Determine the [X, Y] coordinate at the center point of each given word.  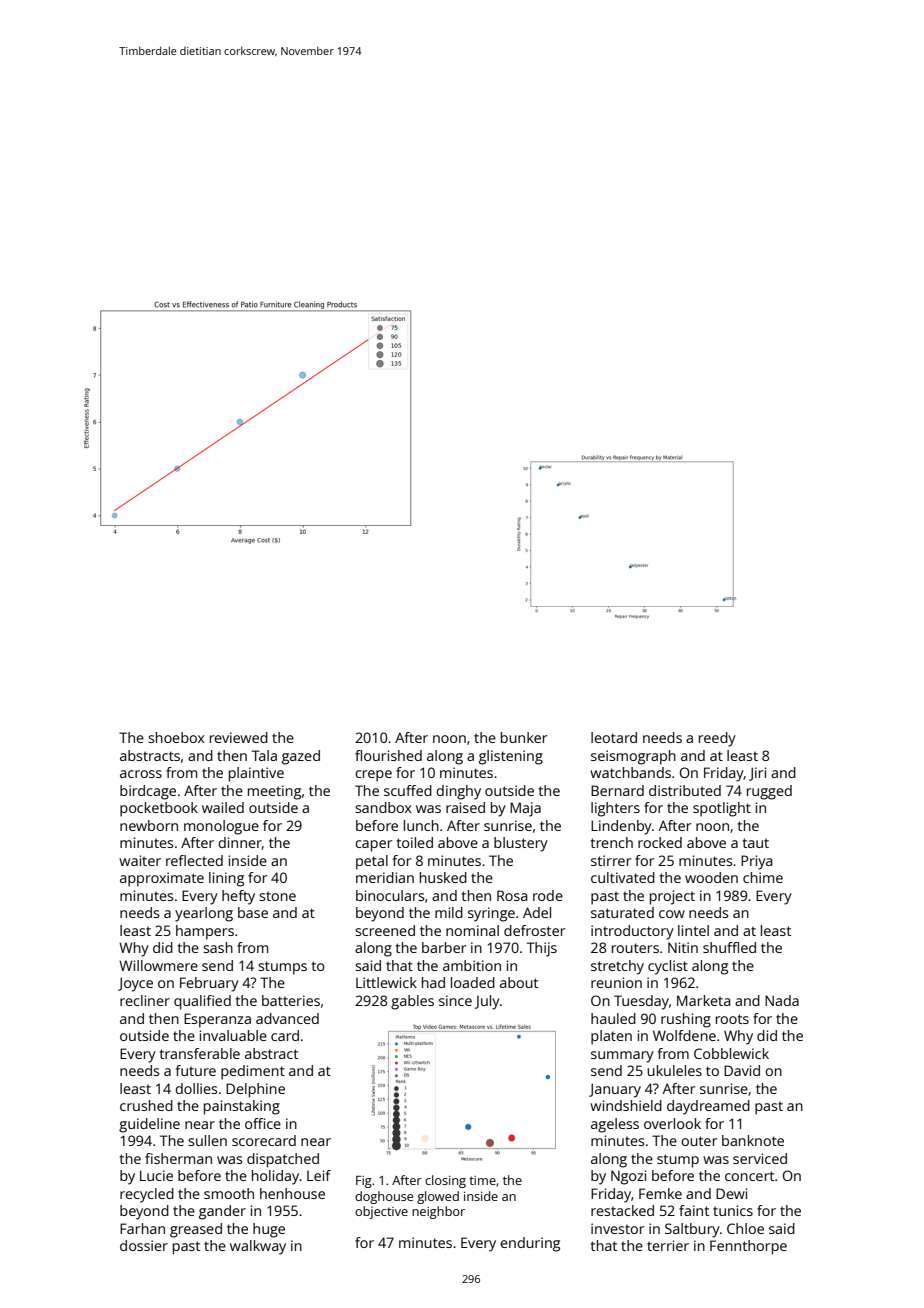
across [141, 774]
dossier [144, 1245]
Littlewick [386, 982]
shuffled [729, 947]
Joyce [135, 984]
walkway [258, 1247]
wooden [711, 877]
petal [372, 862]
